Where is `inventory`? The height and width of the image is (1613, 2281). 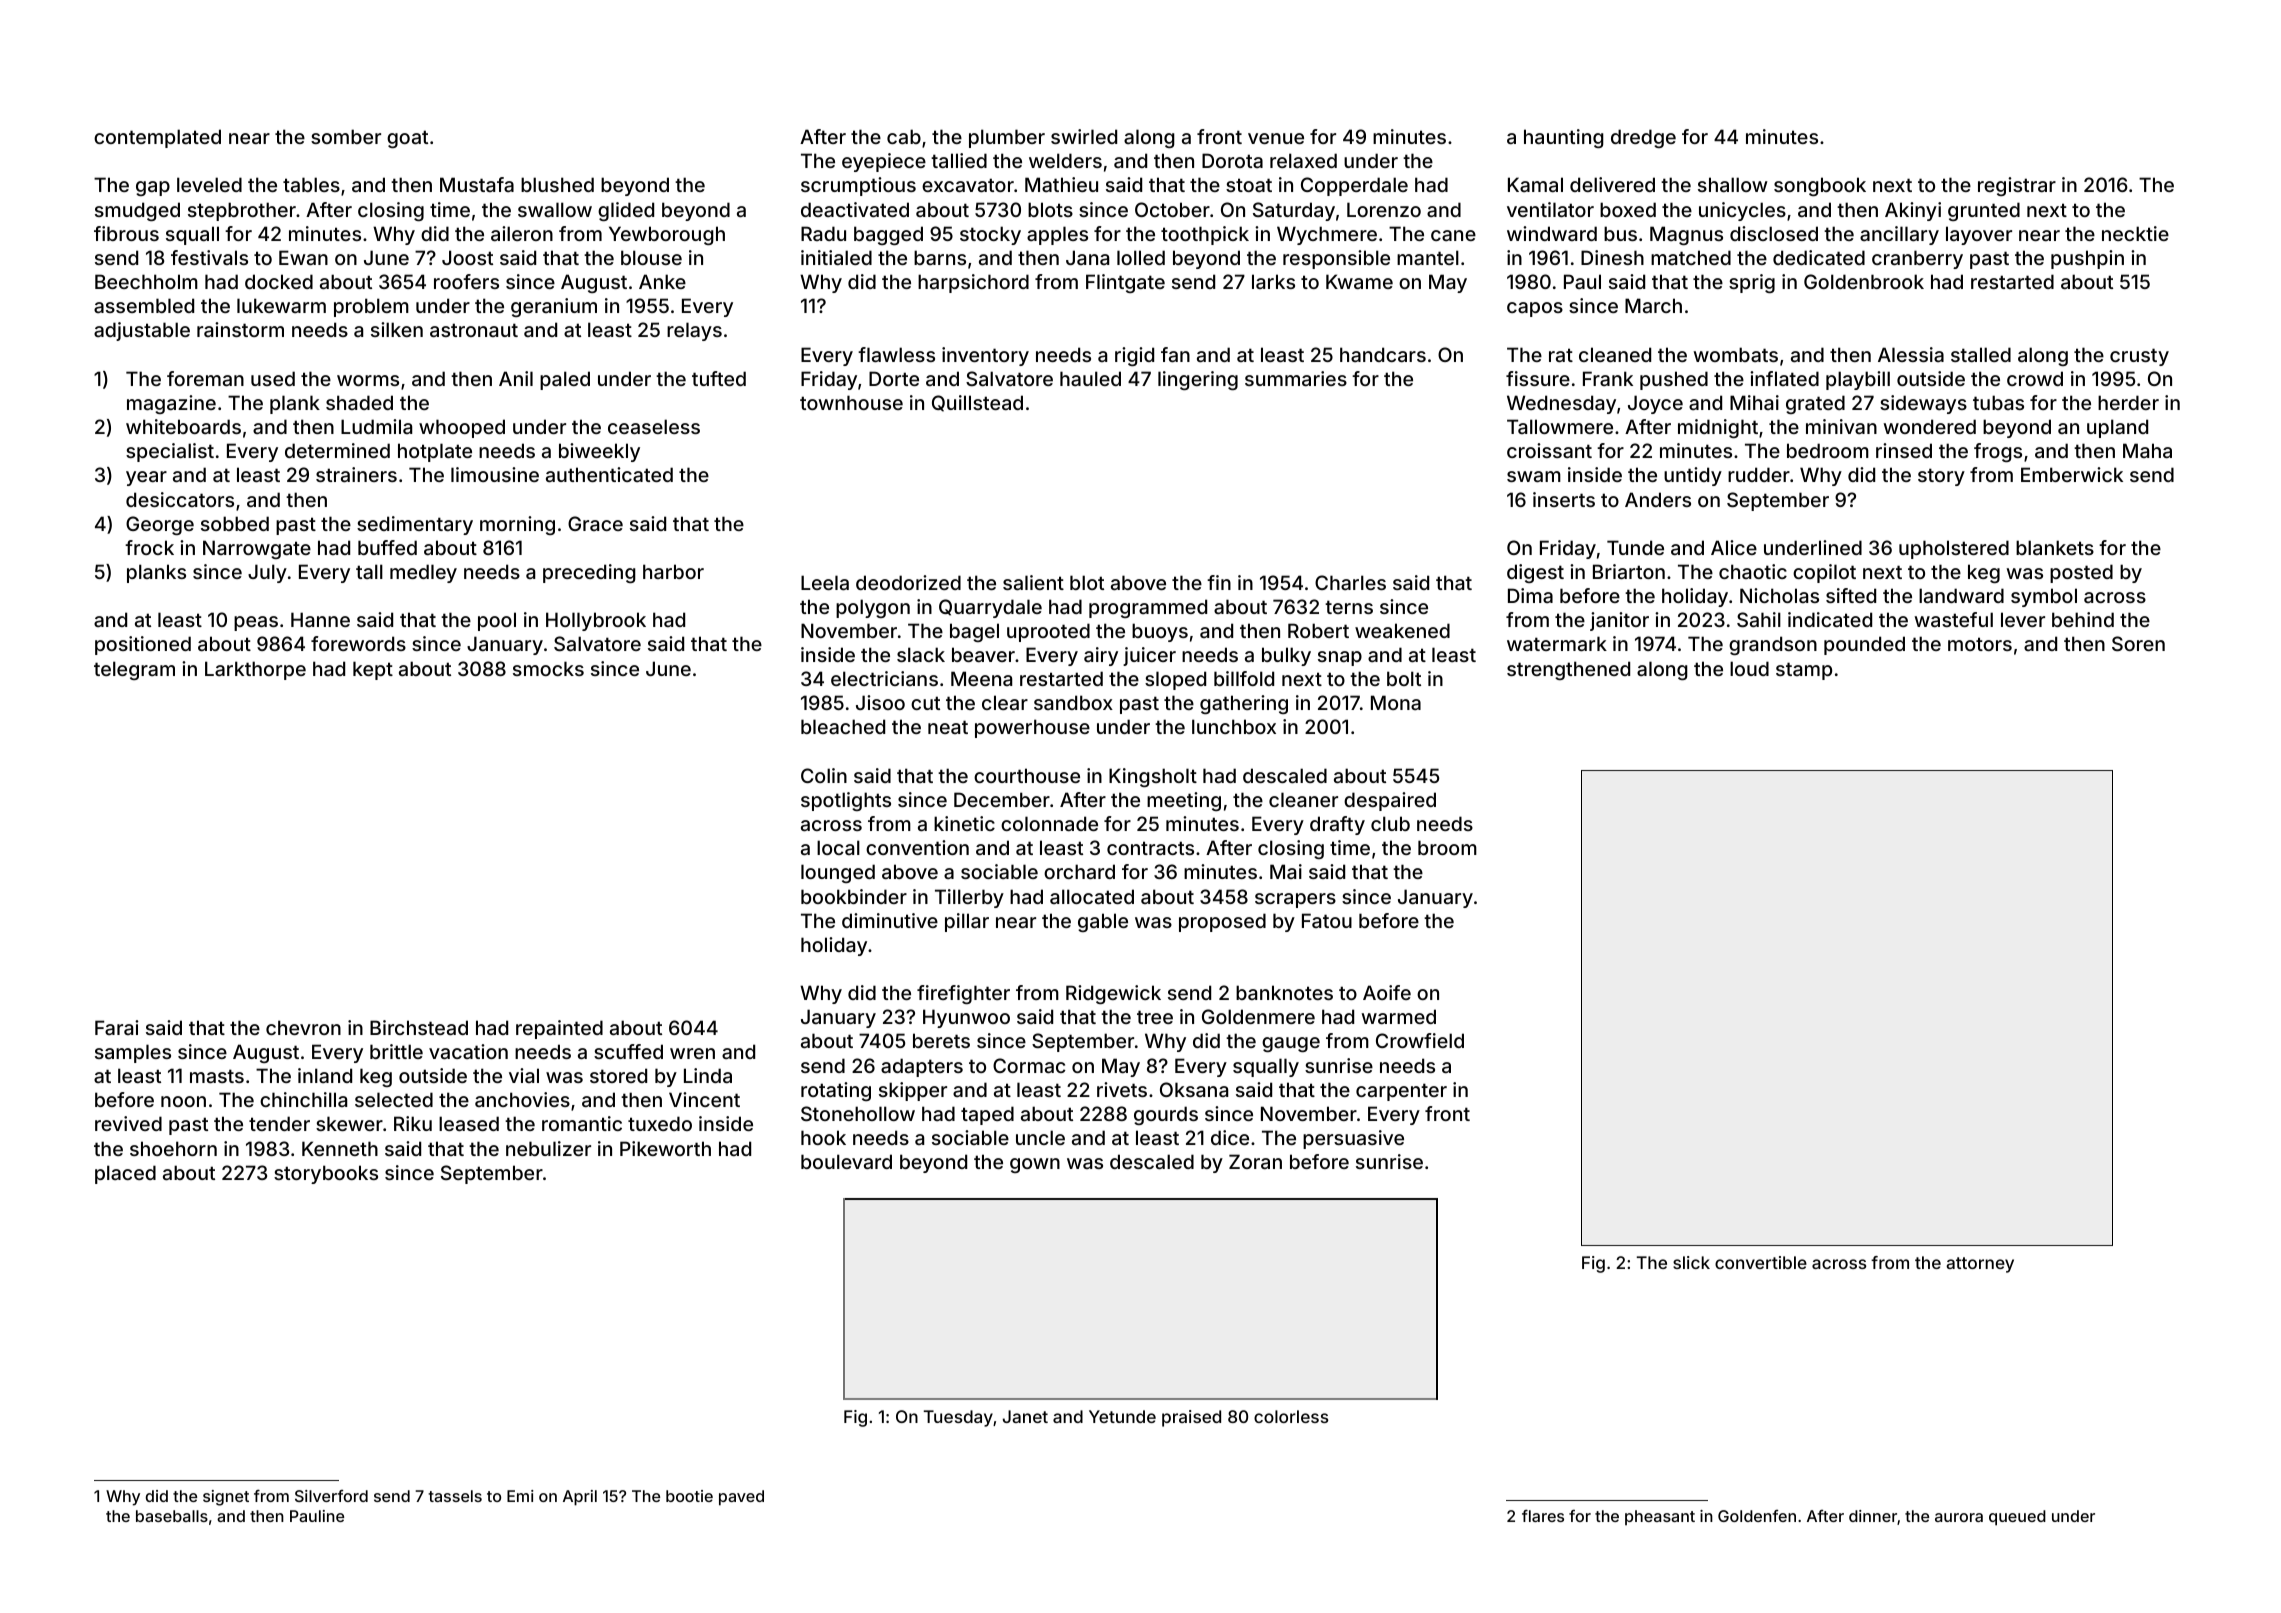
inventory is located at coordinates (985, 356).
